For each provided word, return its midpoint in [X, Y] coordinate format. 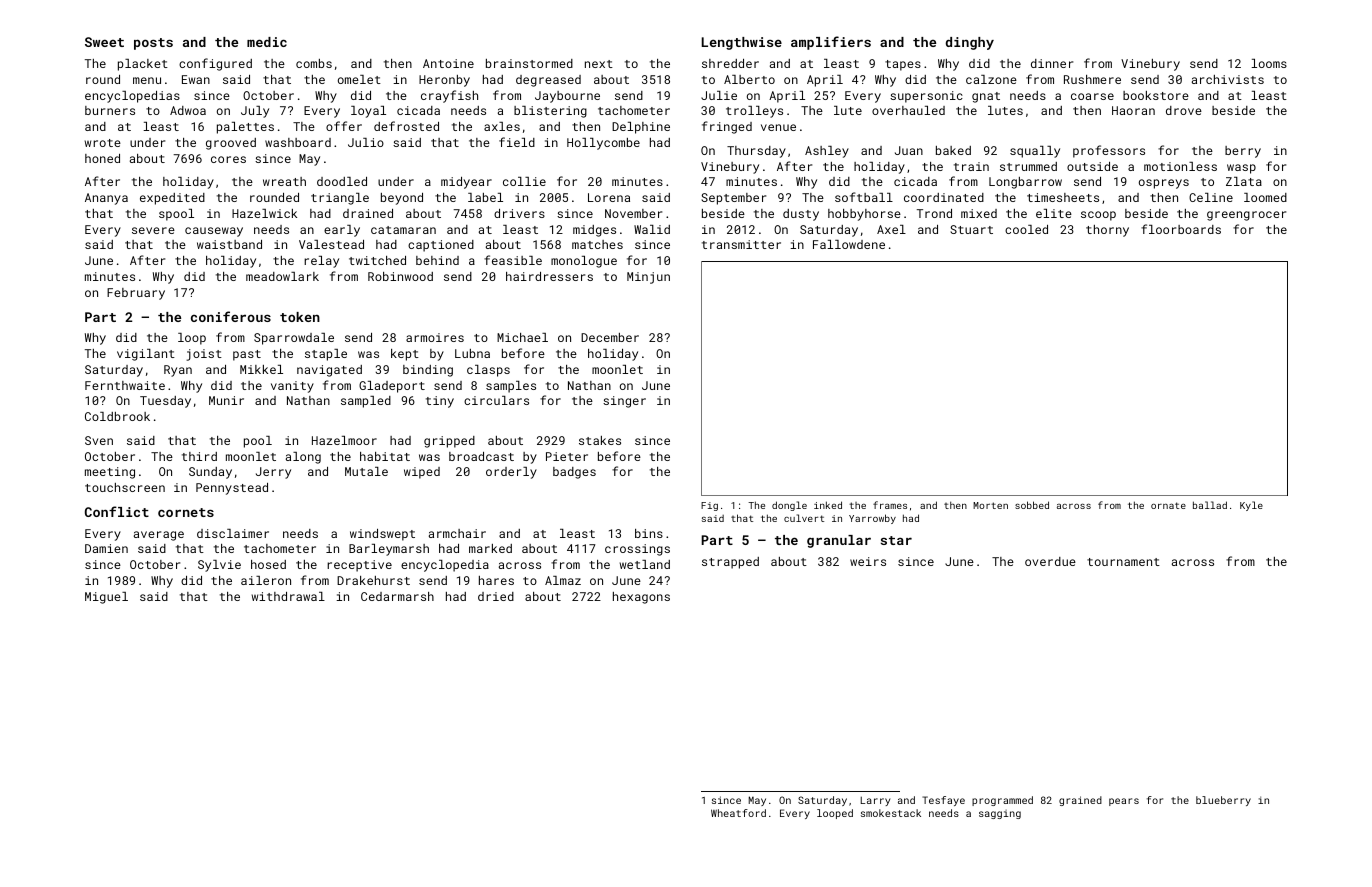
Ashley [827, 152]
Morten [990, 505]
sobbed [1032, 505]
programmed [1002, 801]
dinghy [970, 43]
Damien [106, 548]
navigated [329, 371]
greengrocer [1246, 216]
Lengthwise [742, 43]
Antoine [448, 63]
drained [368, 213]
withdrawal [288, 596]
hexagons [641, 598]
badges [574, 473]
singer [624, 402]
